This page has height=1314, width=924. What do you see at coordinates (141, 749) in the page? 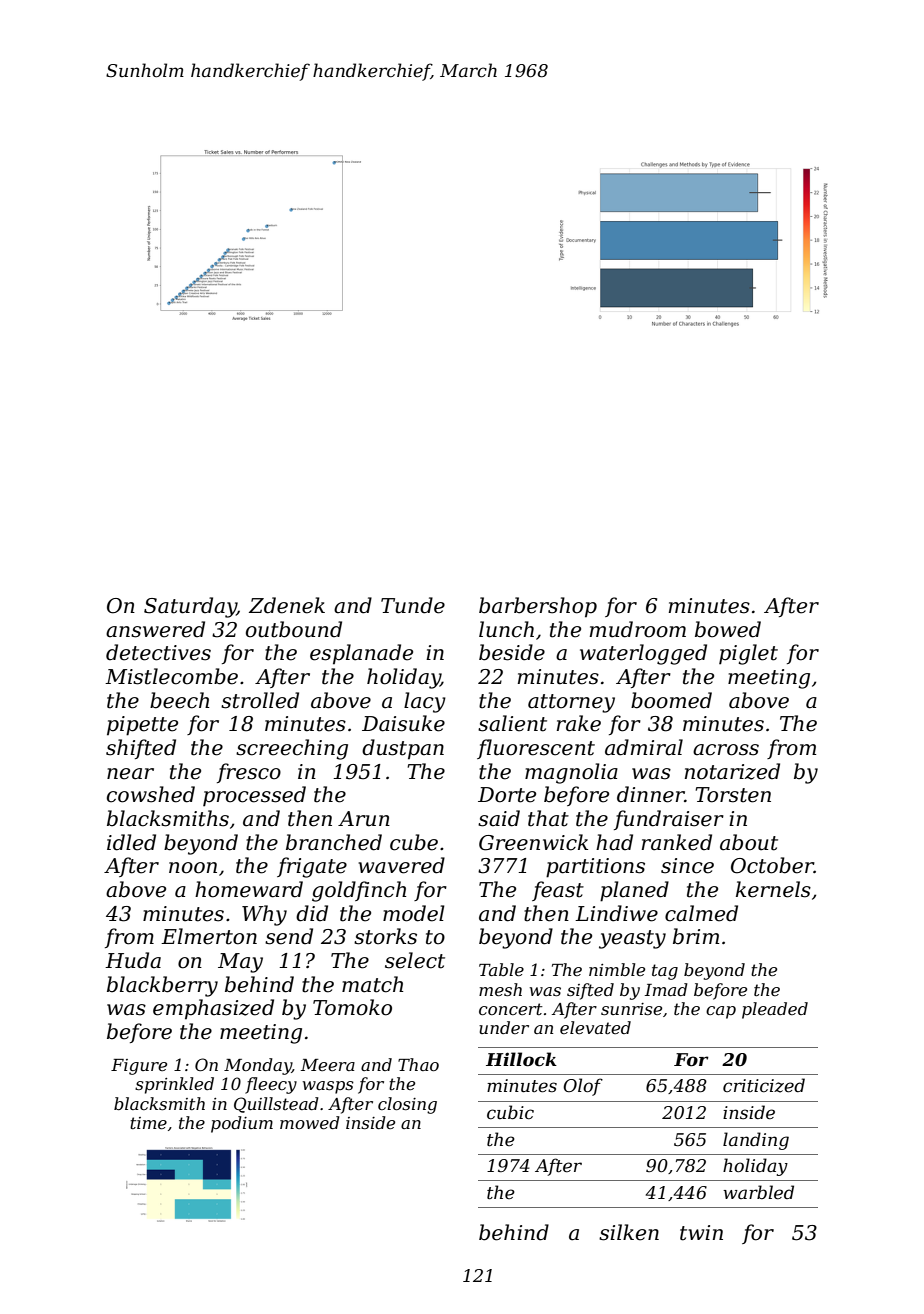
I see `shifted` at bounding box center [141, 749].
